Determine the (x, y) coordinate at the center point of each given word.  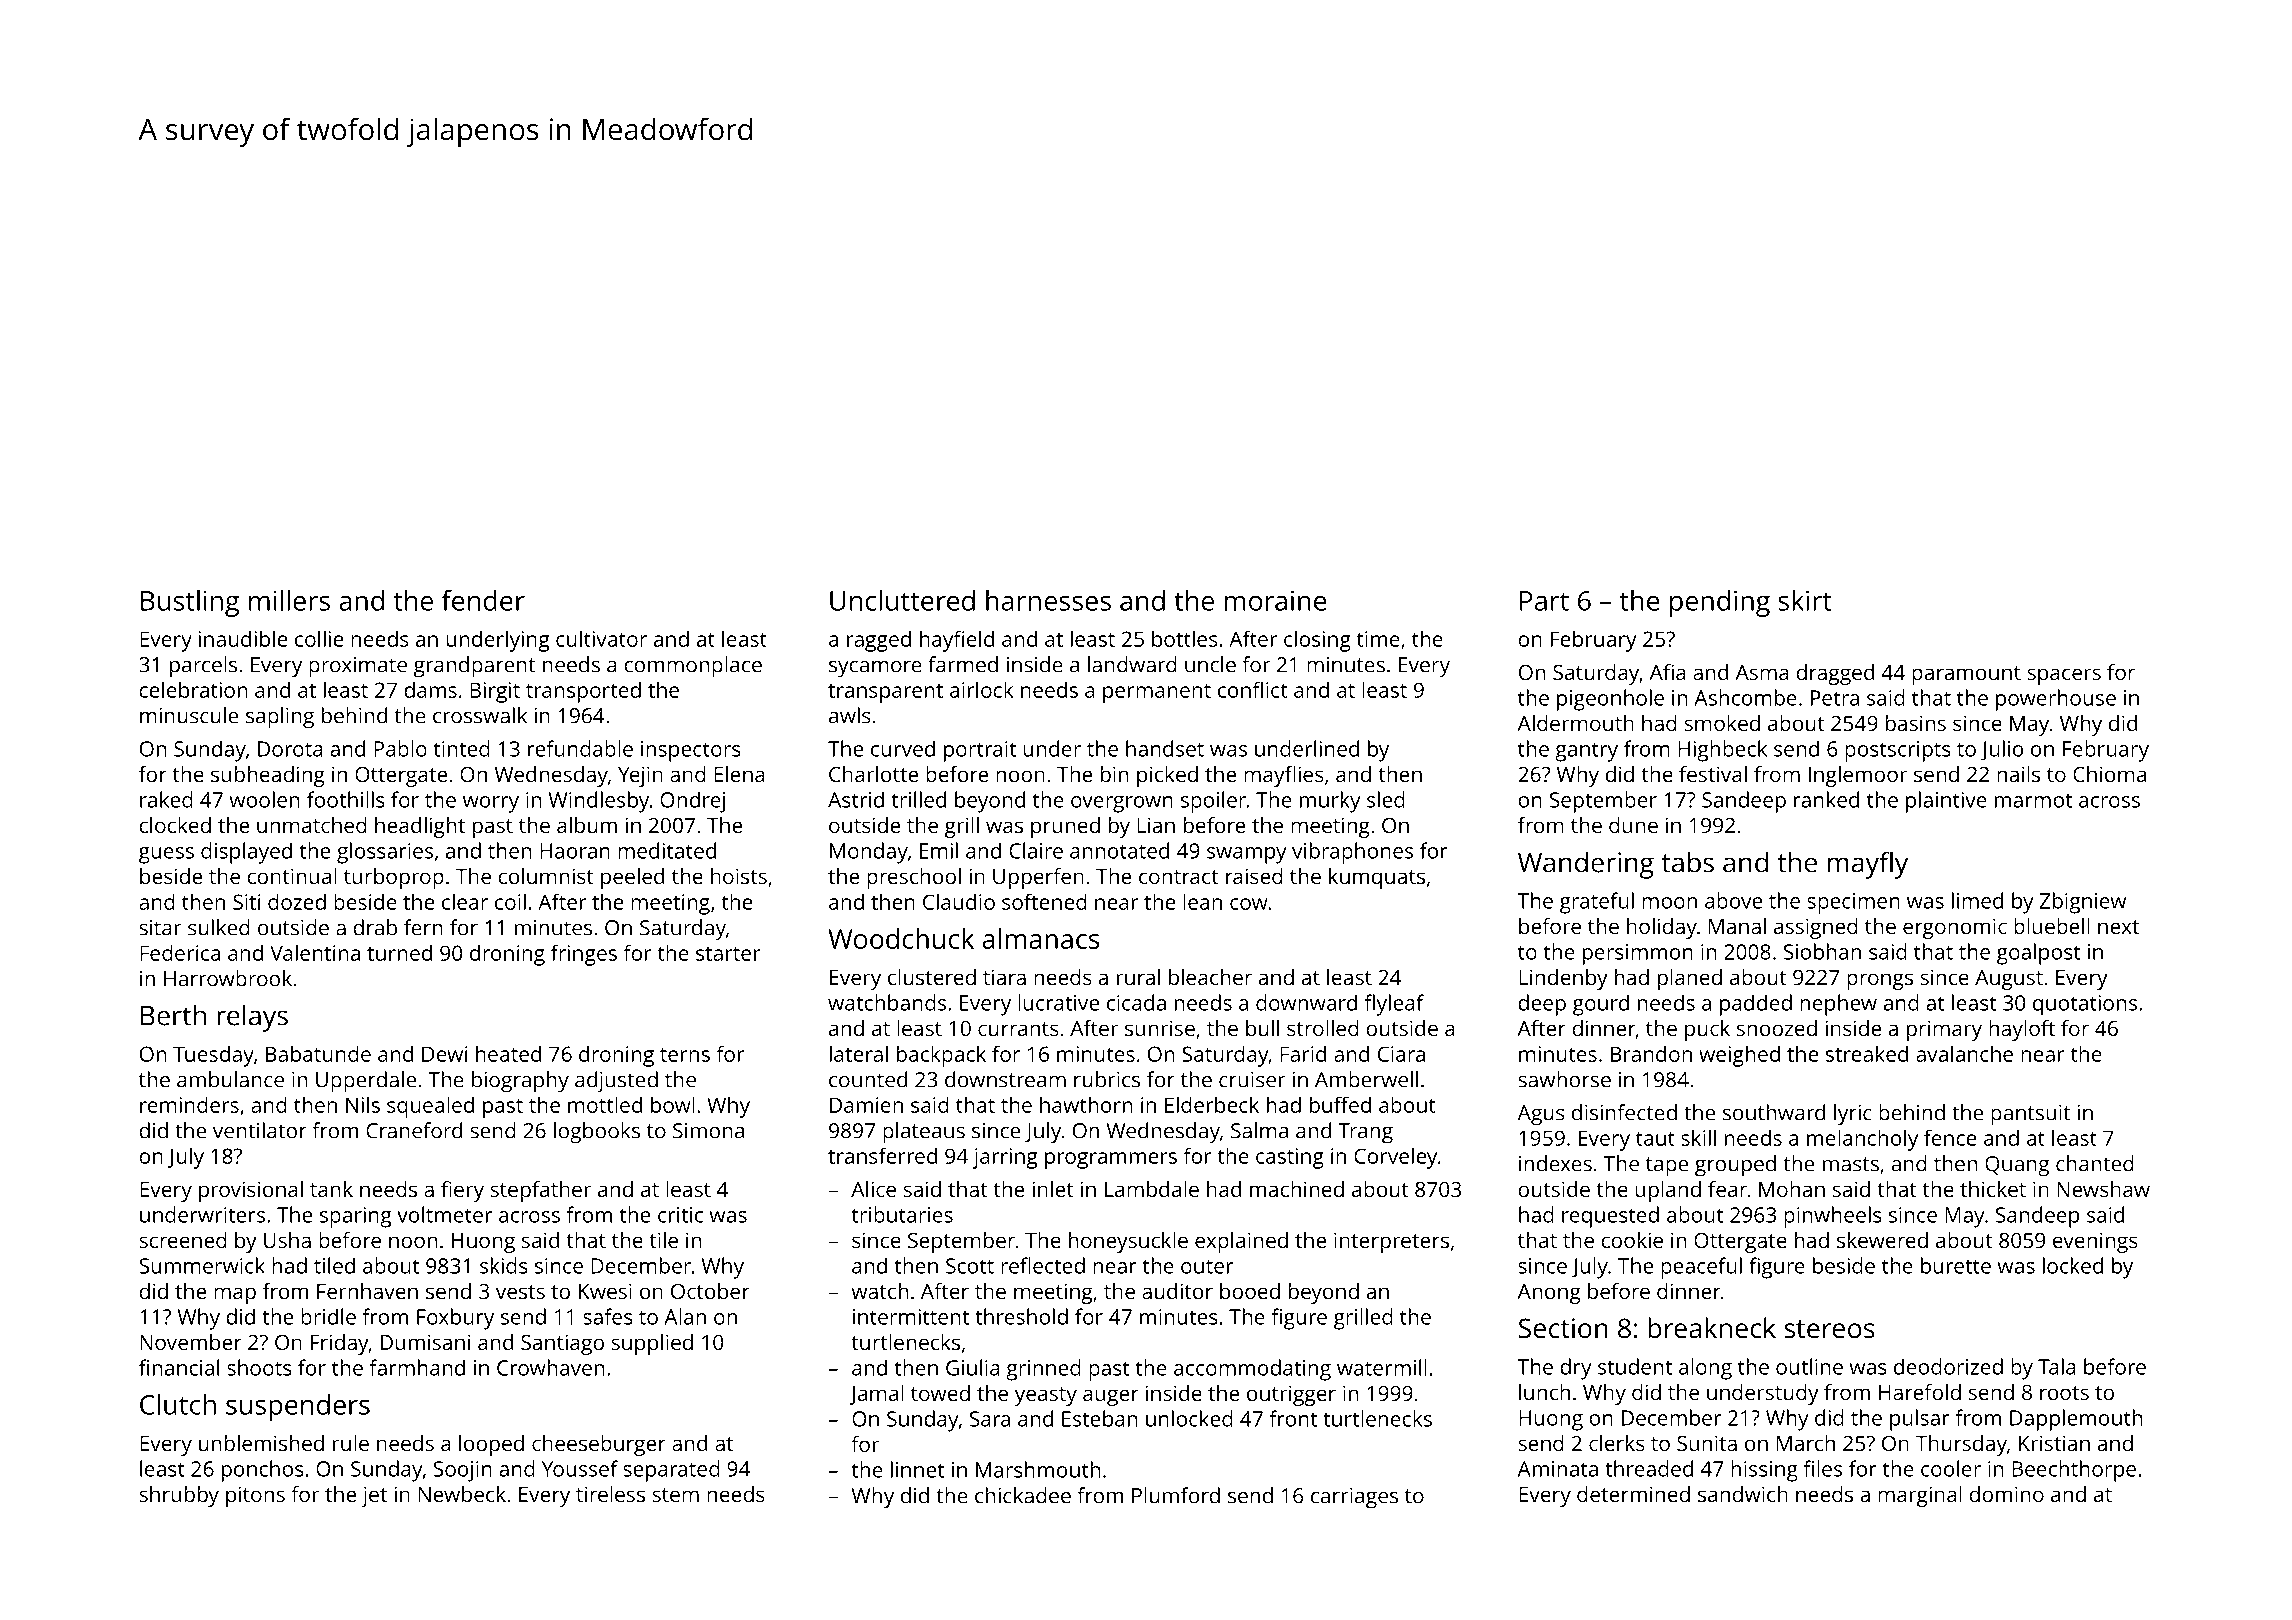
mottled (605, 1104)
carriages (1354, 1498)
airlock (982, 689)
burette (1956, 1265)
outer (1207, 1266)
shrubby (179, 1496)
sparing (355, 1217)
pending (1720, 603)
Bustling (190, 603)
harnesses (1048, 600)
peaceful (1701, 1268)
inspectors (691, 751)
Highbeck (1722, 751)
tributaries (902, 1214)
